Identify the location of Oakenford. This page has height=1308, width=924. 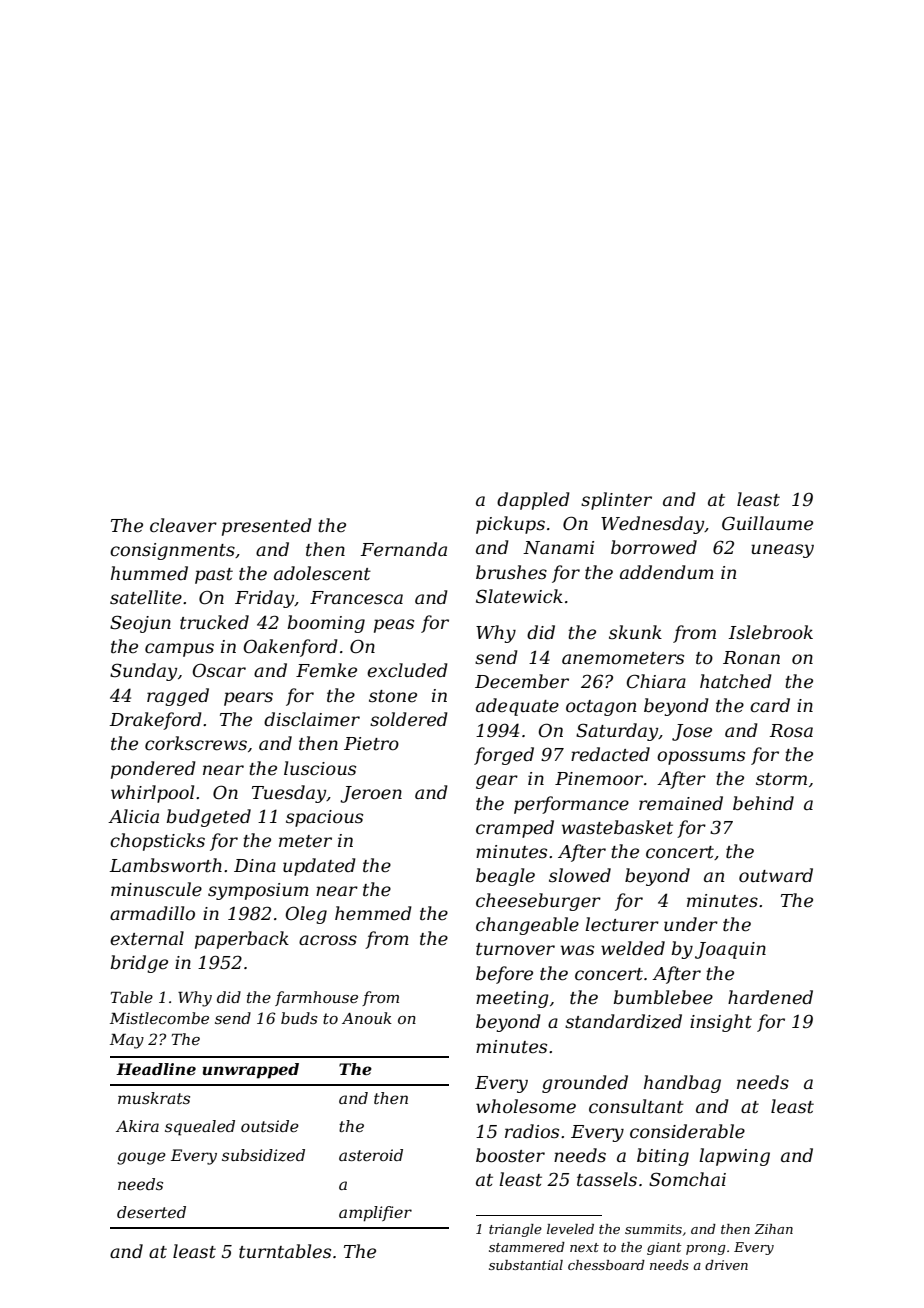
(291, 648).
